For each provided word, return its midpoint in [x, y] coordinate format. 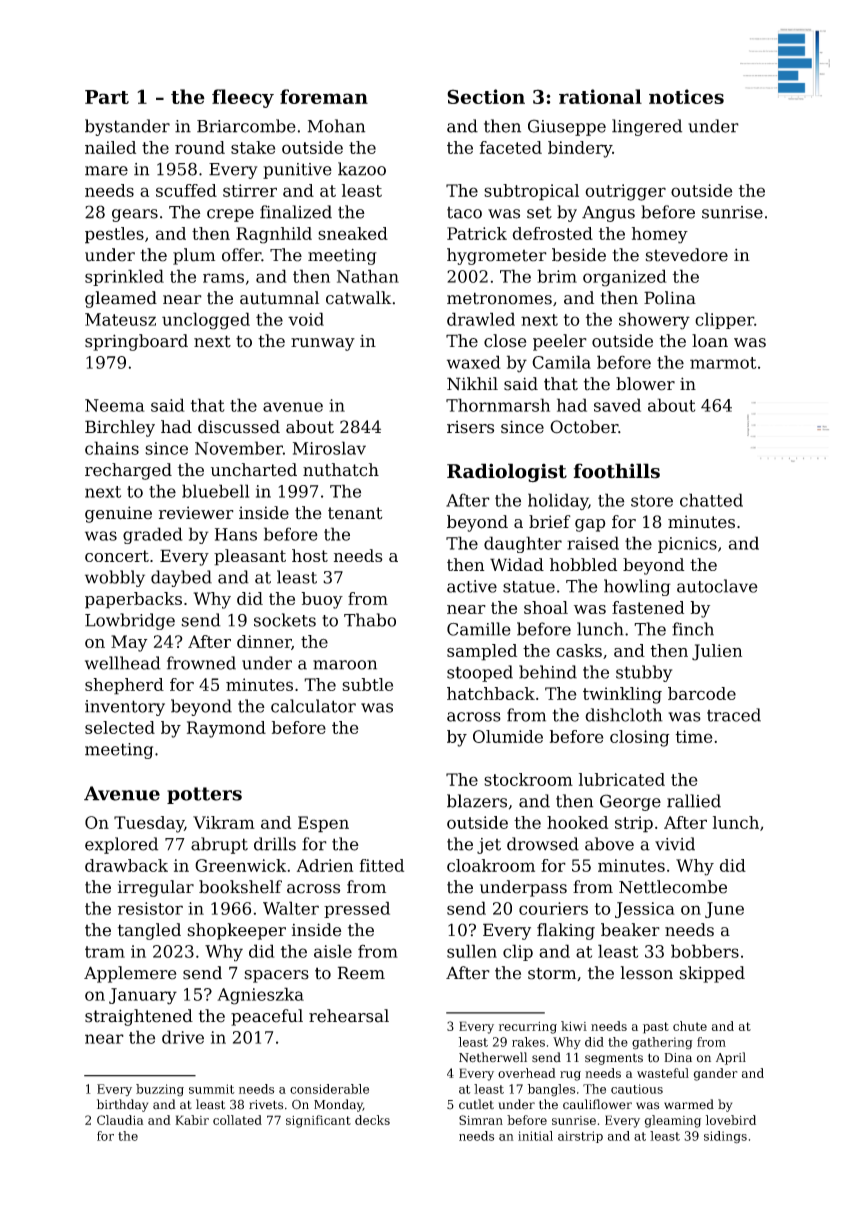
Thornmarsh [498, 405]
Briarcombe [246, 126]
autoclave [717, 586]
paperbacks [133, 600]
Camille [479, 629]
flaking [566, 931]
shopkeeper [236, 931]
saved [617, 405]
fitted [382, 865]
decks [372, 1120]
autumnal [279, 298]
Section [486, 96]
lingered [647, 127]
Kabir [192, 1120]
